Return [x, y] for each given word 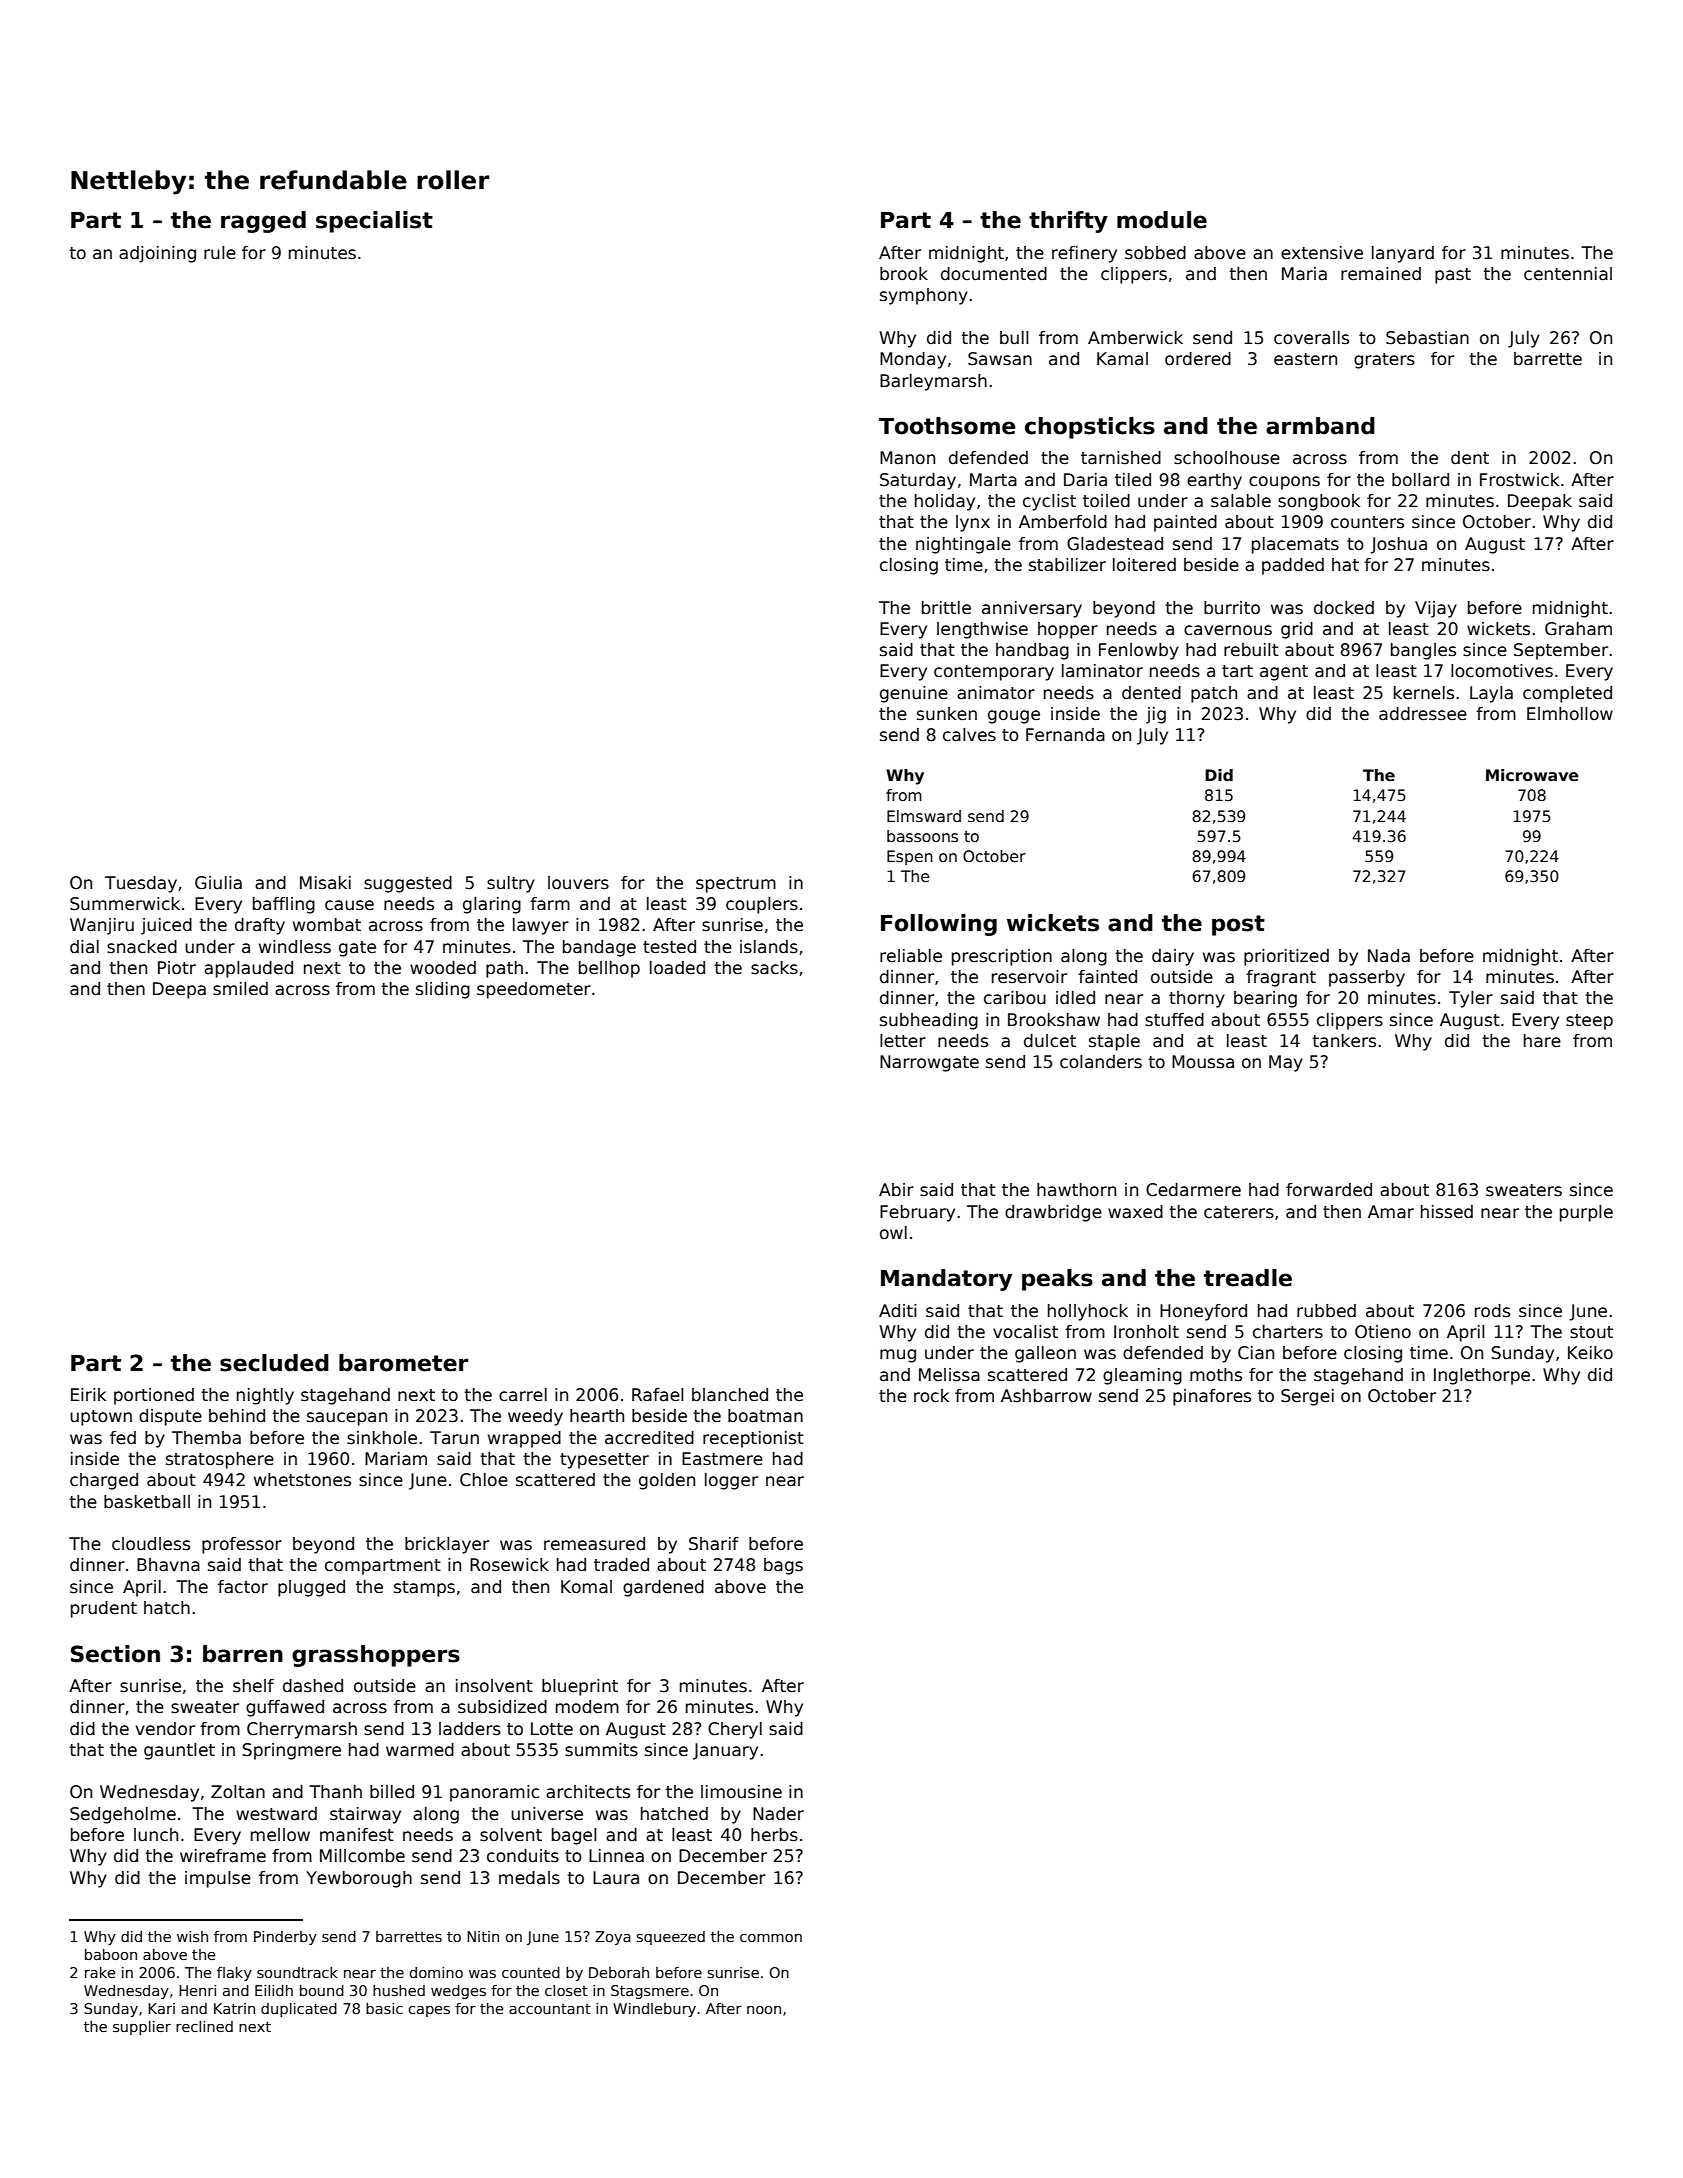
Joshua [1398, 545]
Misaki [325, 883]
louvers [578, 883]
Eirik [88, 1394]
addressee [1423, 714]
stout [1591, 1332]
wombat [327, 925]
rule [220, 253]
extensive [1322, 253]
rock [931, 1396]
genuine [914, 694]
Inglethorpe [1482, 1376]
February [917, 1213]
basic [384, 2008]
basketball [147, 1502]
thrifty [1068, 222]
